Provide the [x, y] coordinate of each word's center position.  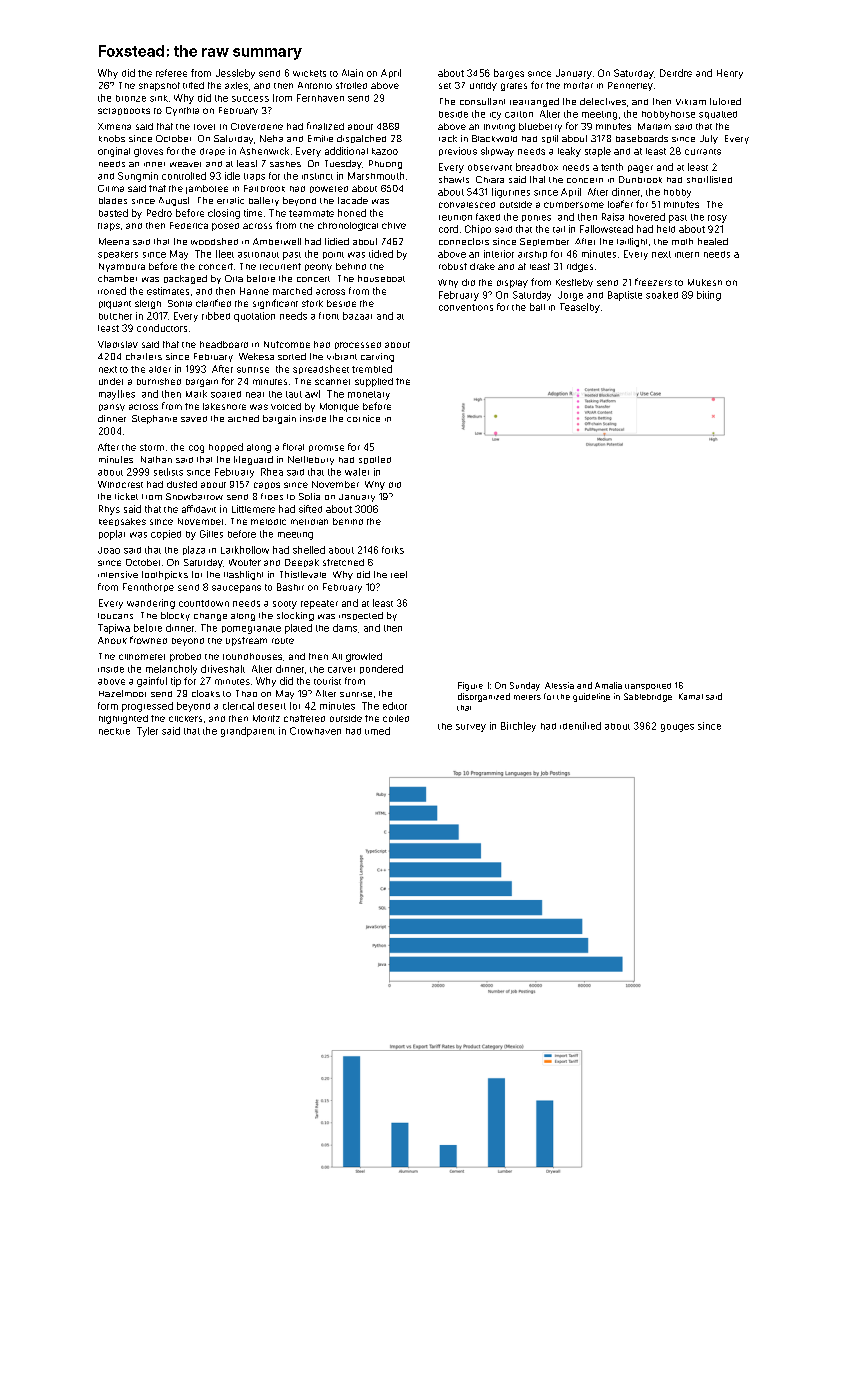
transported [648, 686]
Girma [111, 188]
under [111, 381]
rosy [717, 219]
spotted [375, 460]
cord [448, 229]
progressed [147, 707]
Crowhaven [315, 731]
